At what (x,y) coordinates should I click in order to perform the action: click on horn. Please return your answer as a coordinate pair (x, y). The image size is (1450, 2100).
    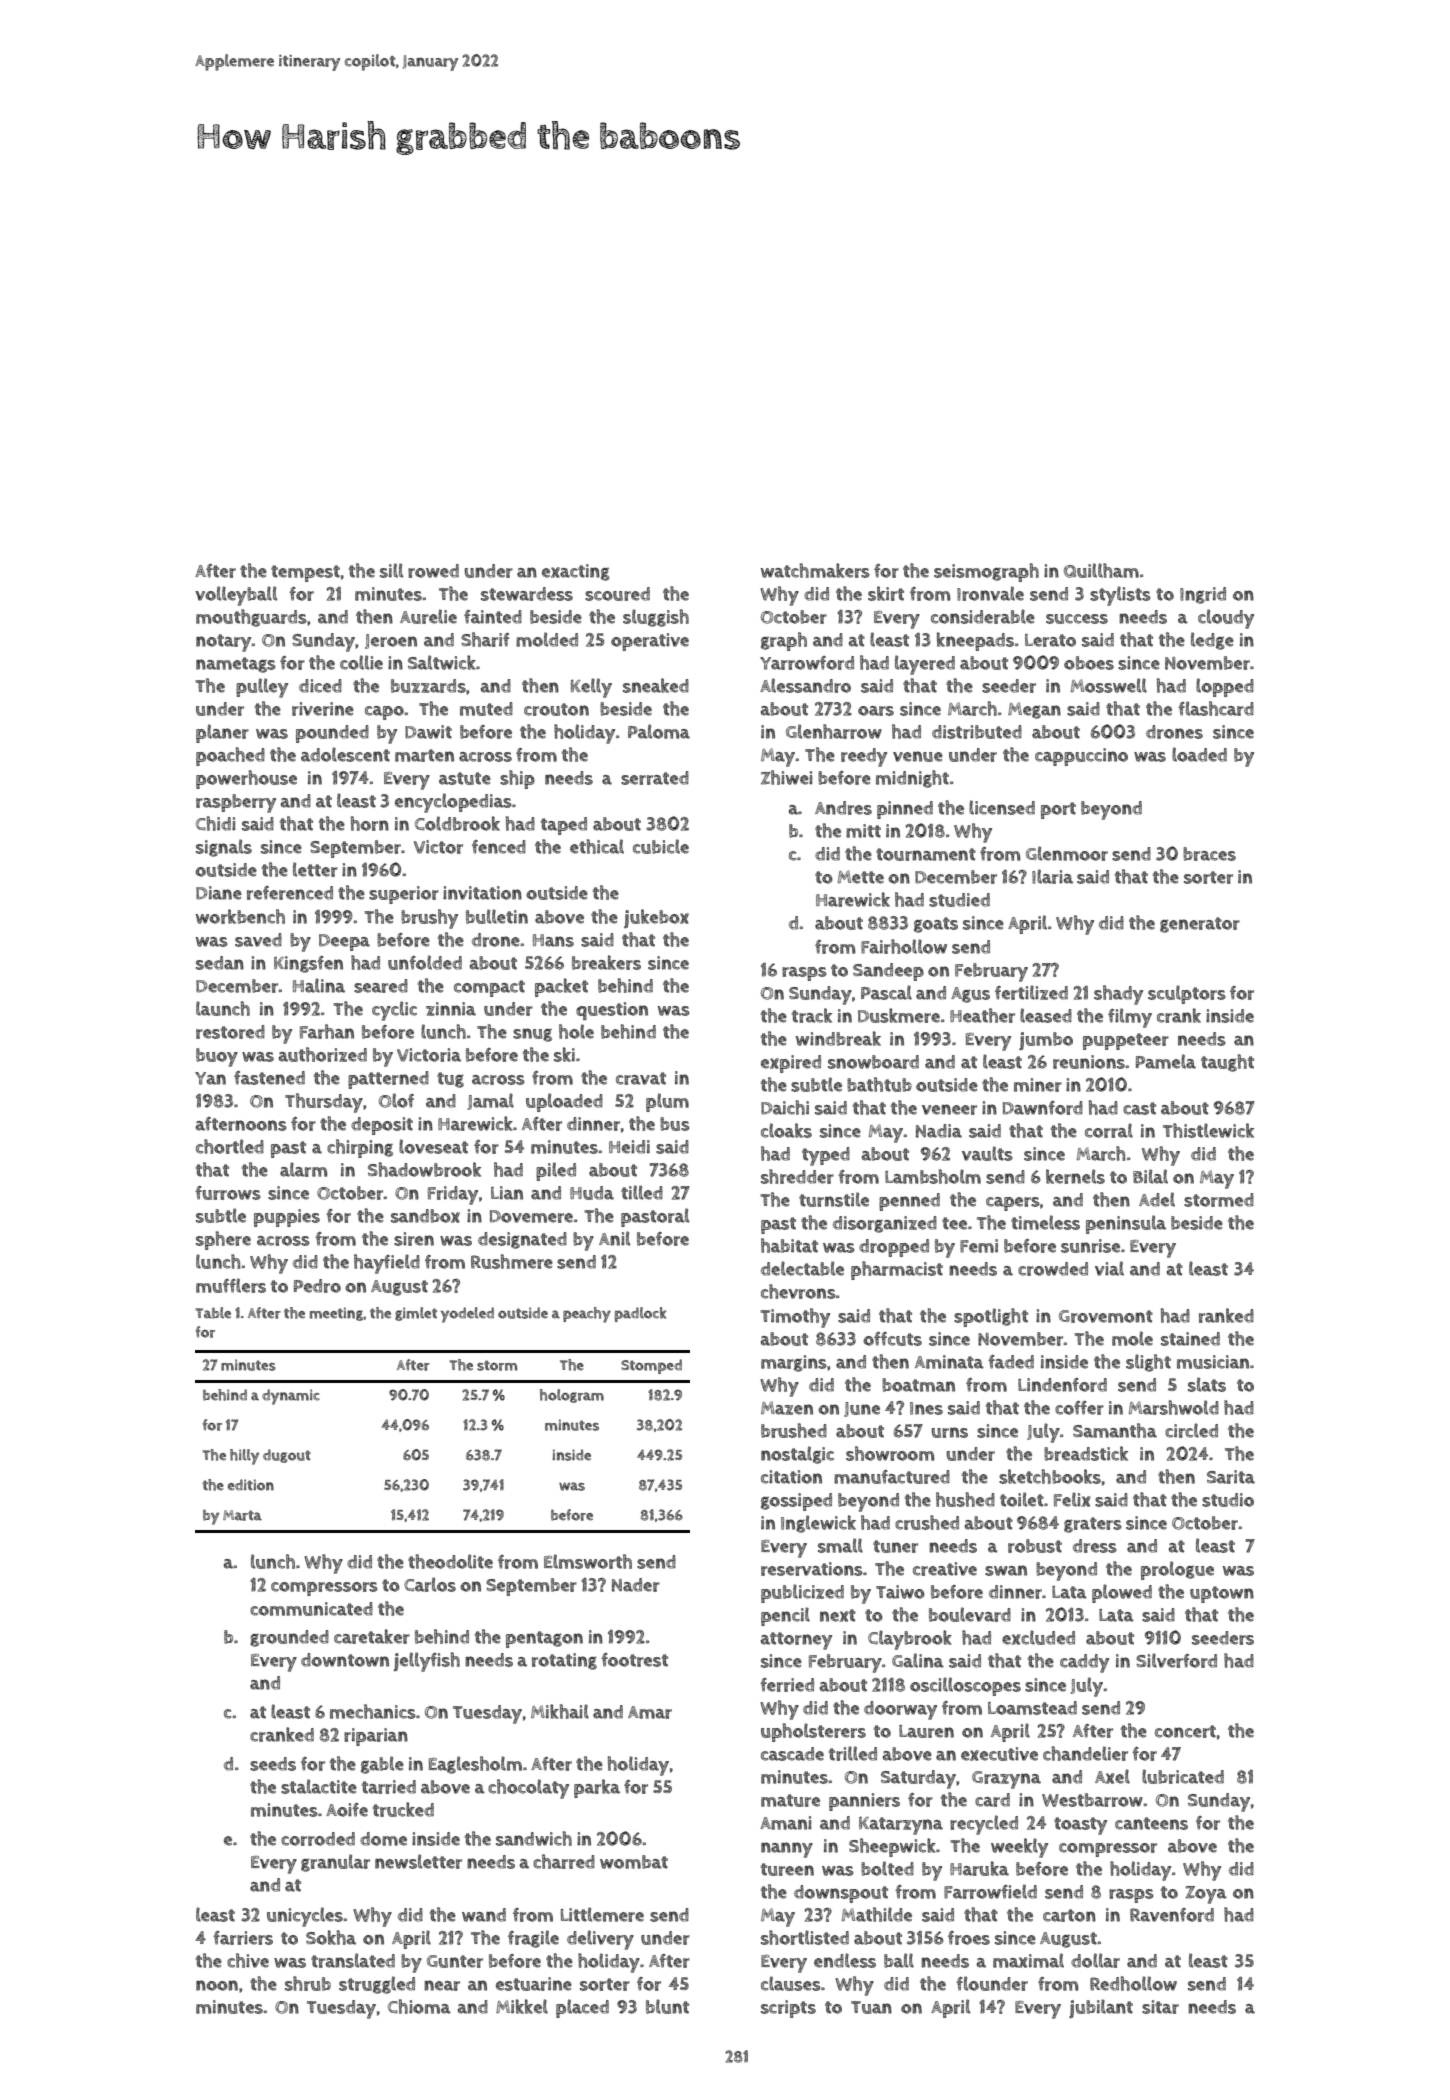
    Looking at the image, I should click on (370, 823).
